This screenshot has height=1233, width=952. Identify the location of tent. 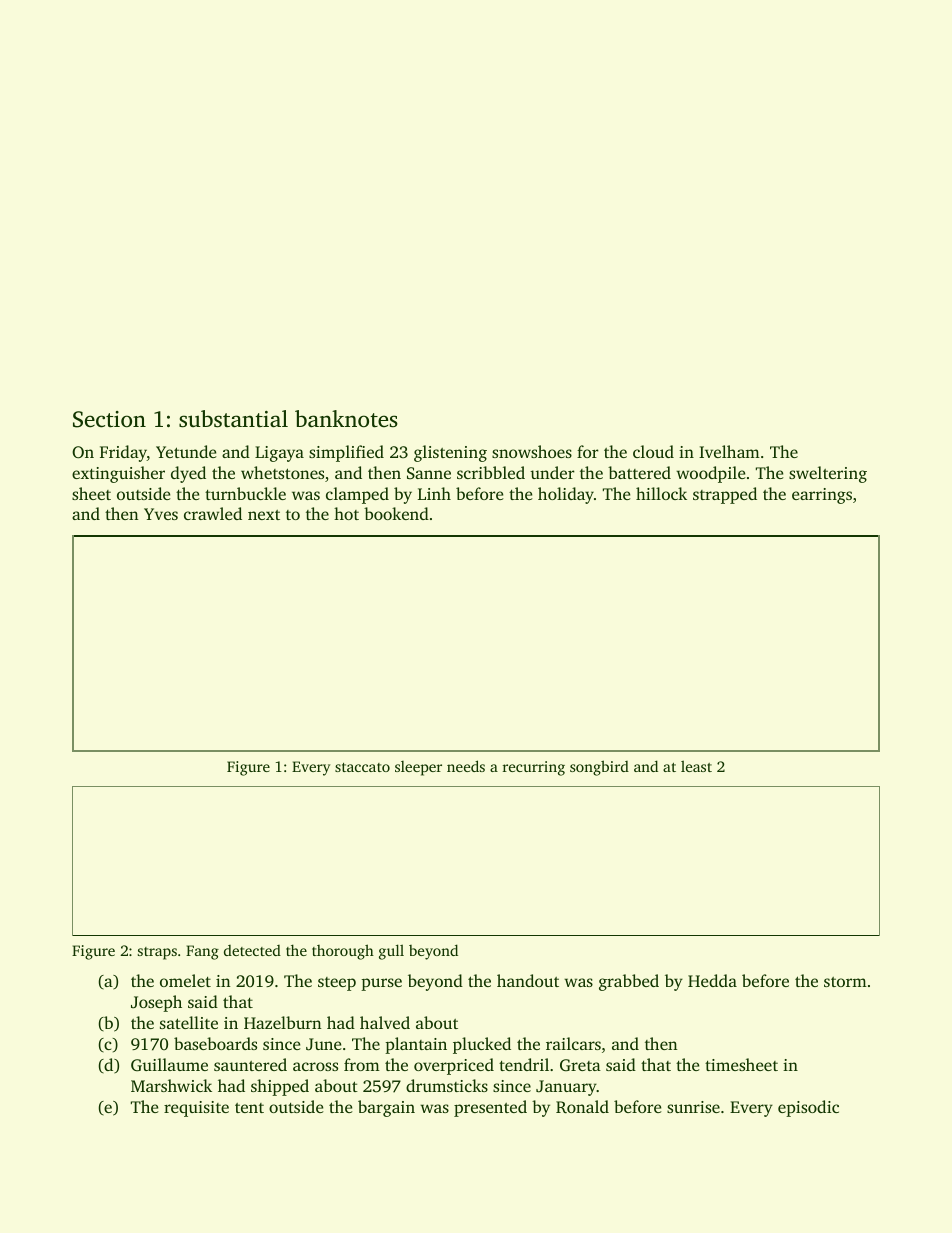
(249, 1108).
